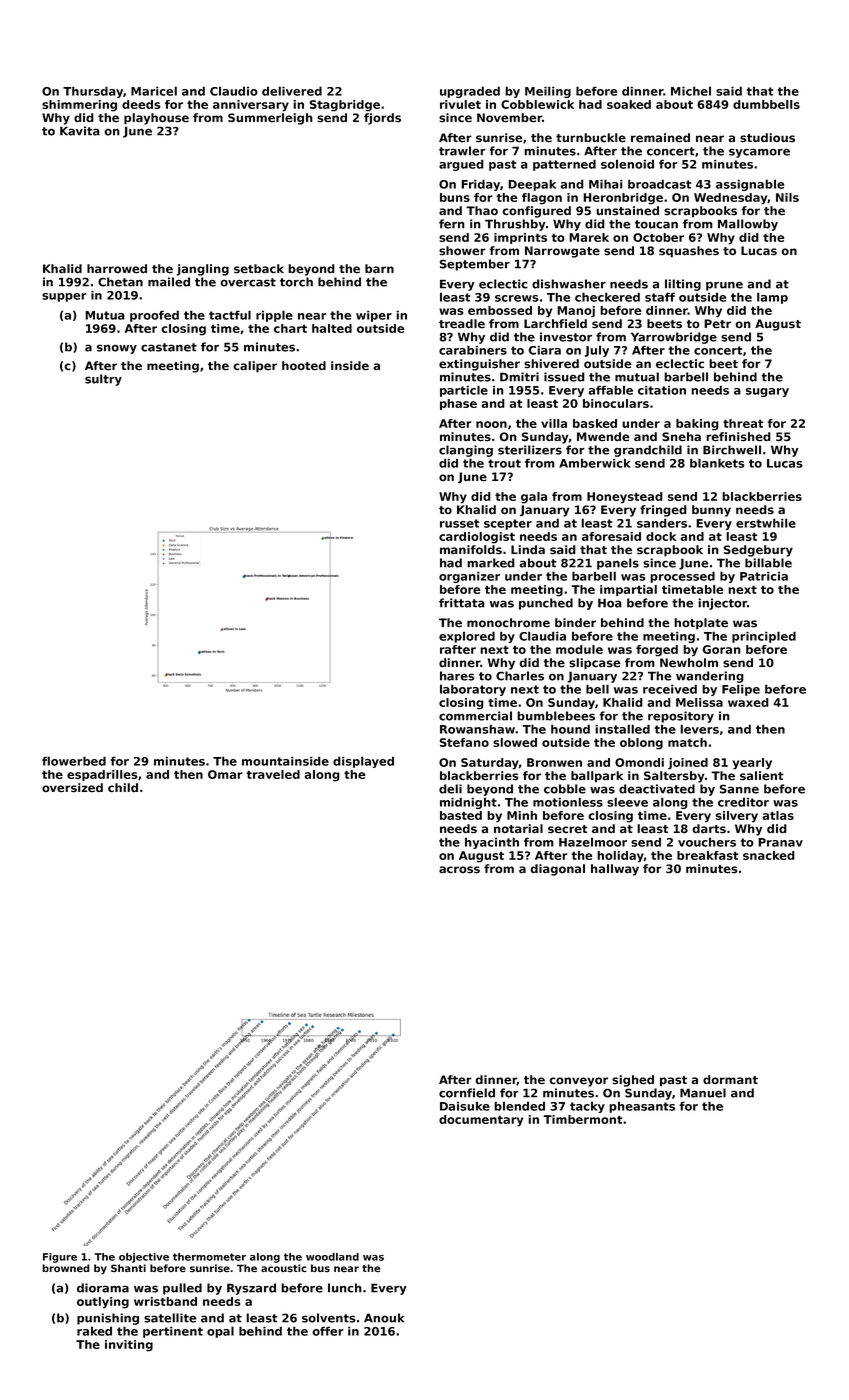 This screenshot has height=1400, width=849. What do you see at coordinates (457, 676) in the screenshot?
I see `hares` at bounding box center [457, 676].
